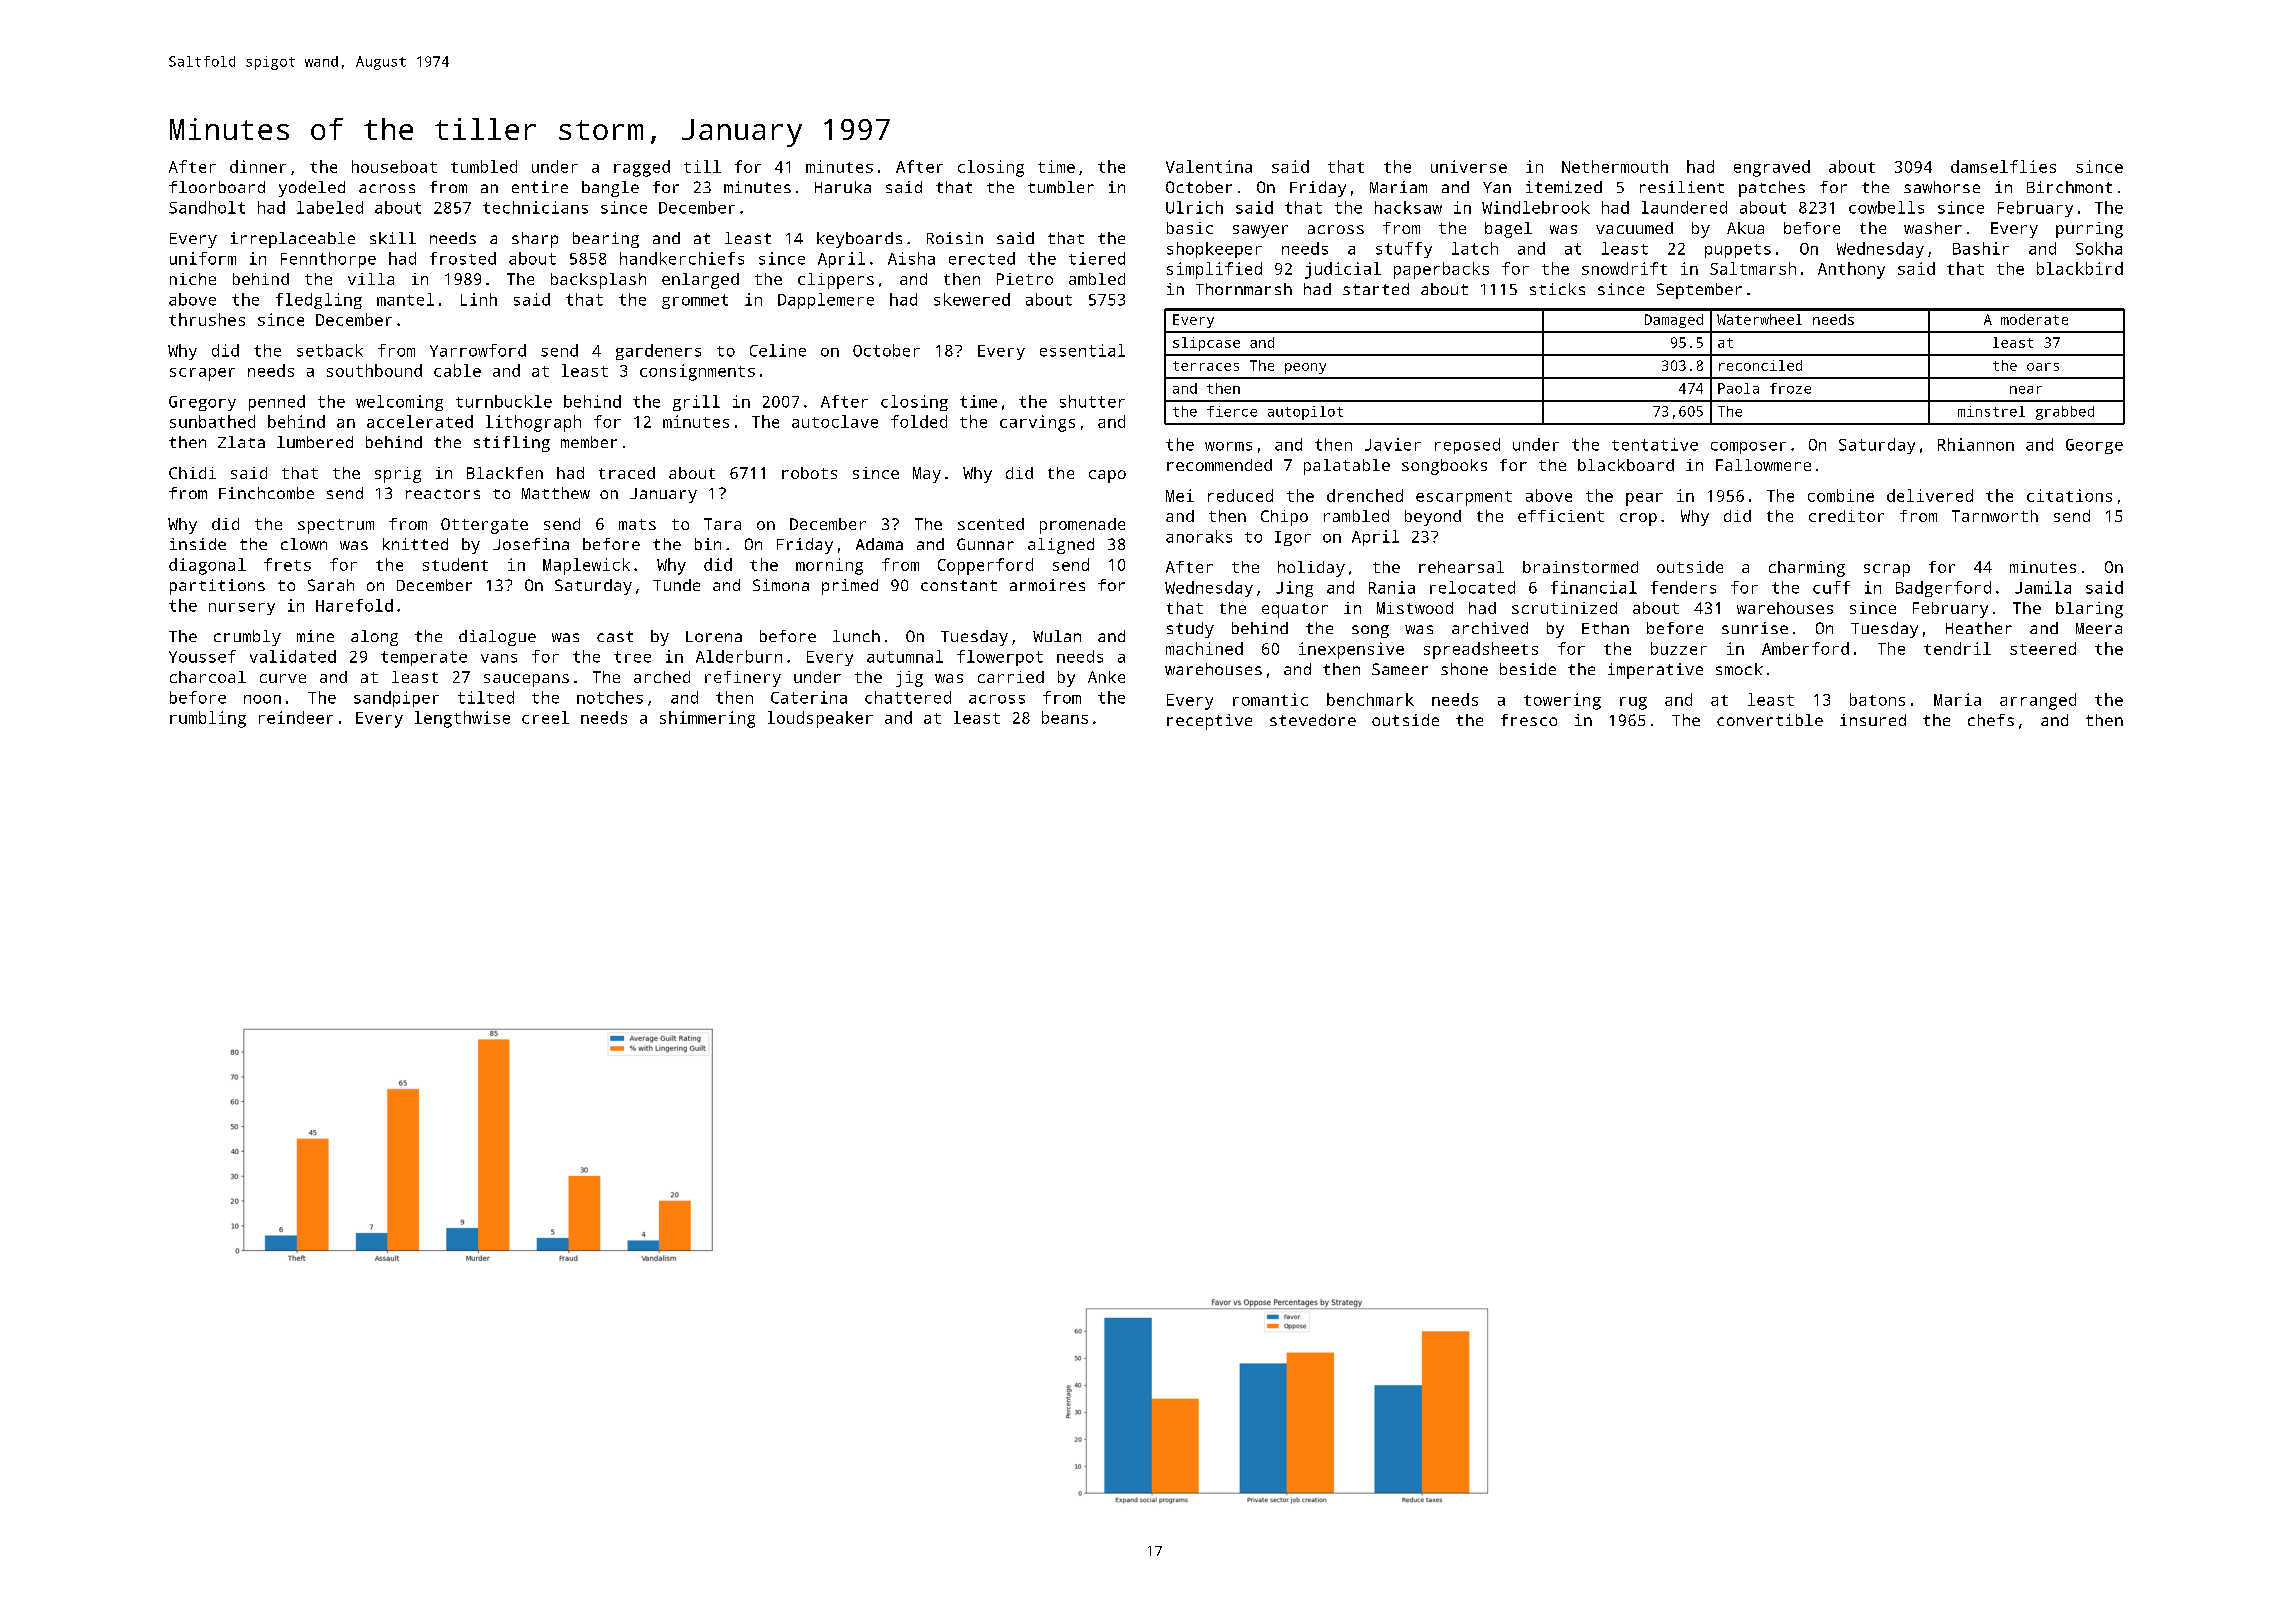 This image has height=1620, width=2292. What do you see at coordinates (627, 473) in the image?
I see `traced` at bounding box center [627, 473].
